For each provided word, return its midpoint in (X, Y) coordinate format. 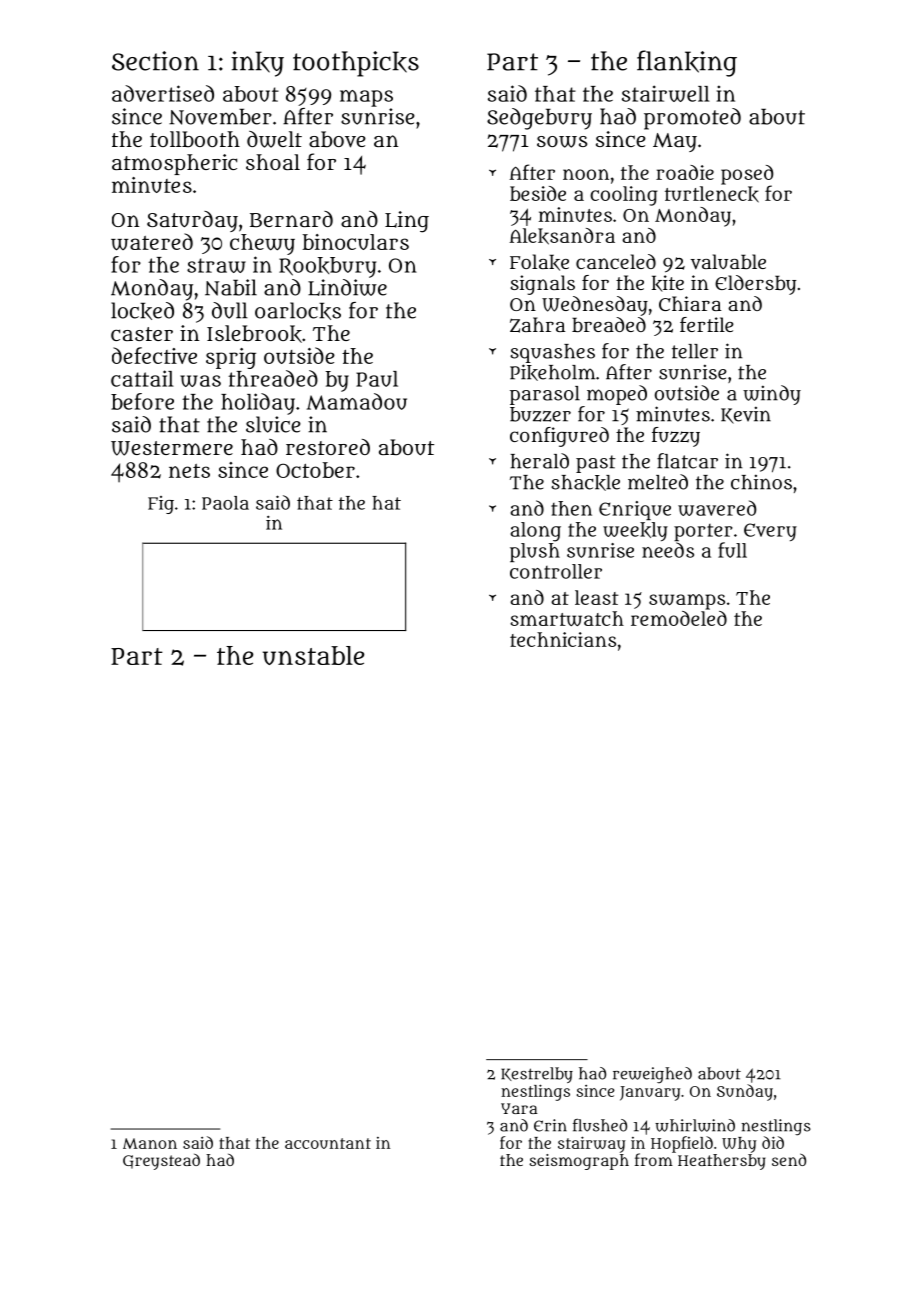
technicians (563, 639)
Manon (150, 1143)
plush (535, 552)
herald (539, 461)
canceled (616, 261)
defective (154, 355)
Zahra (537, 325)
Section (155, 61)
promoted (692, 119)
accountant (328, 1143)
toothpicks (356, 64)
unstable (313, 655)
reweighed (652, 1075)
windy (772, 395)
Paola (225, 503)
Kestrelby (537, 1075)
